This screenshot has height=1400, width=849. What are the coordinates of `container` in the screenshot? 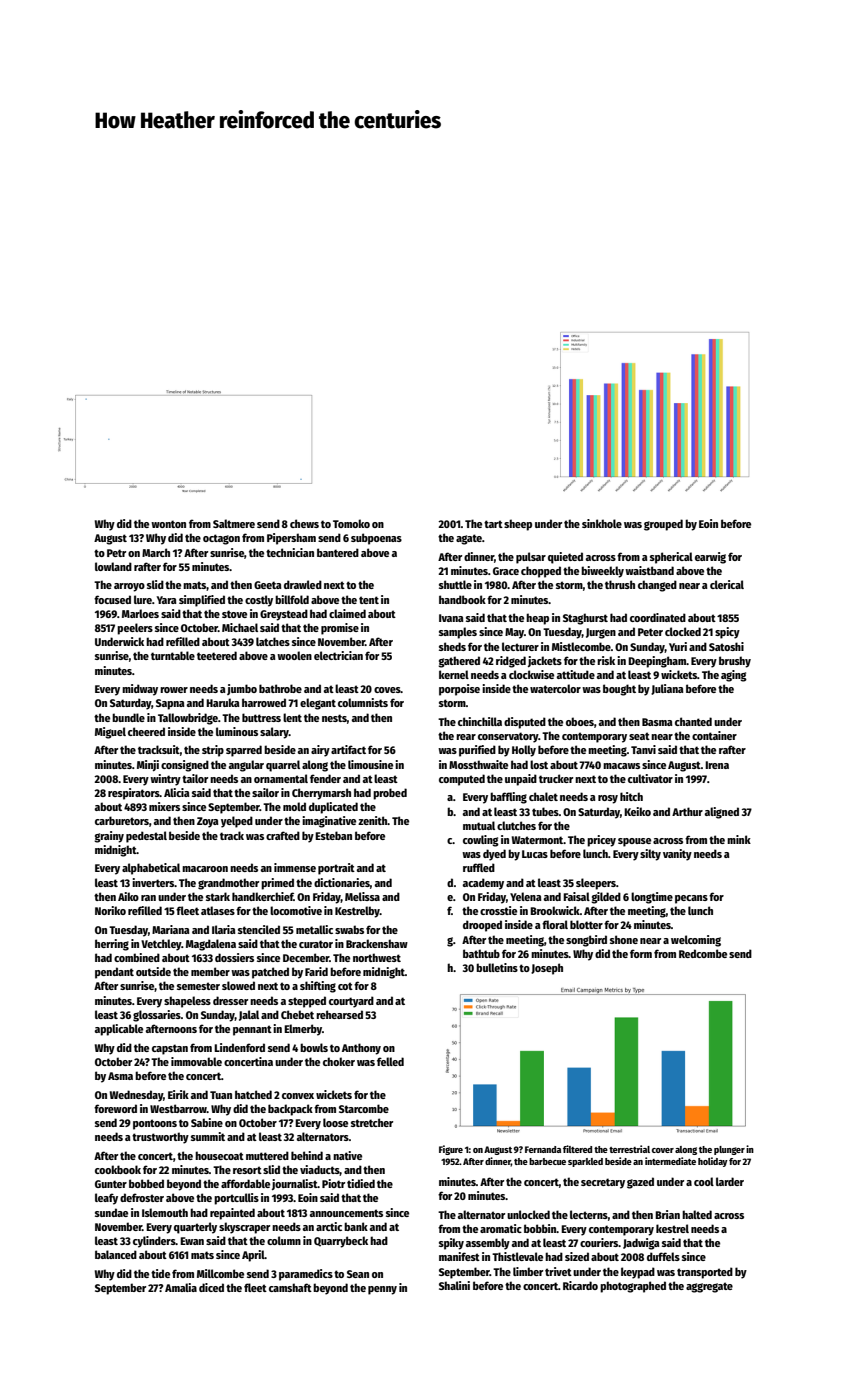 It's located at (714, 735).
